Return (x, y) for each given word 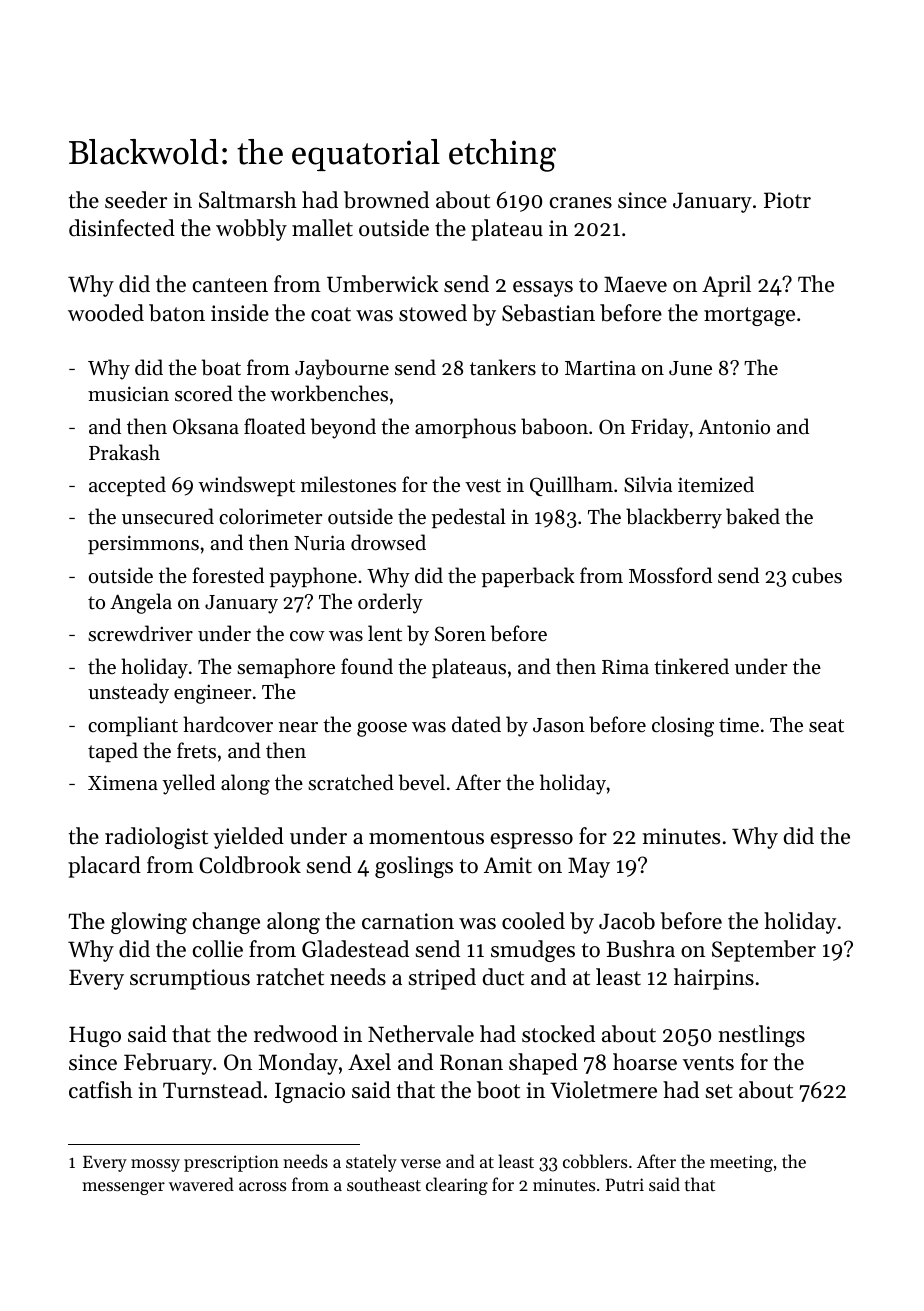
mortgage (749, 316)
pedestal (468, 518)
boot (498, 1090)
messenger (123, 1188)
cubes (817, 575)
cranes (581, 203)
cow (307, 636)
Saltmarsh (248, 200)
